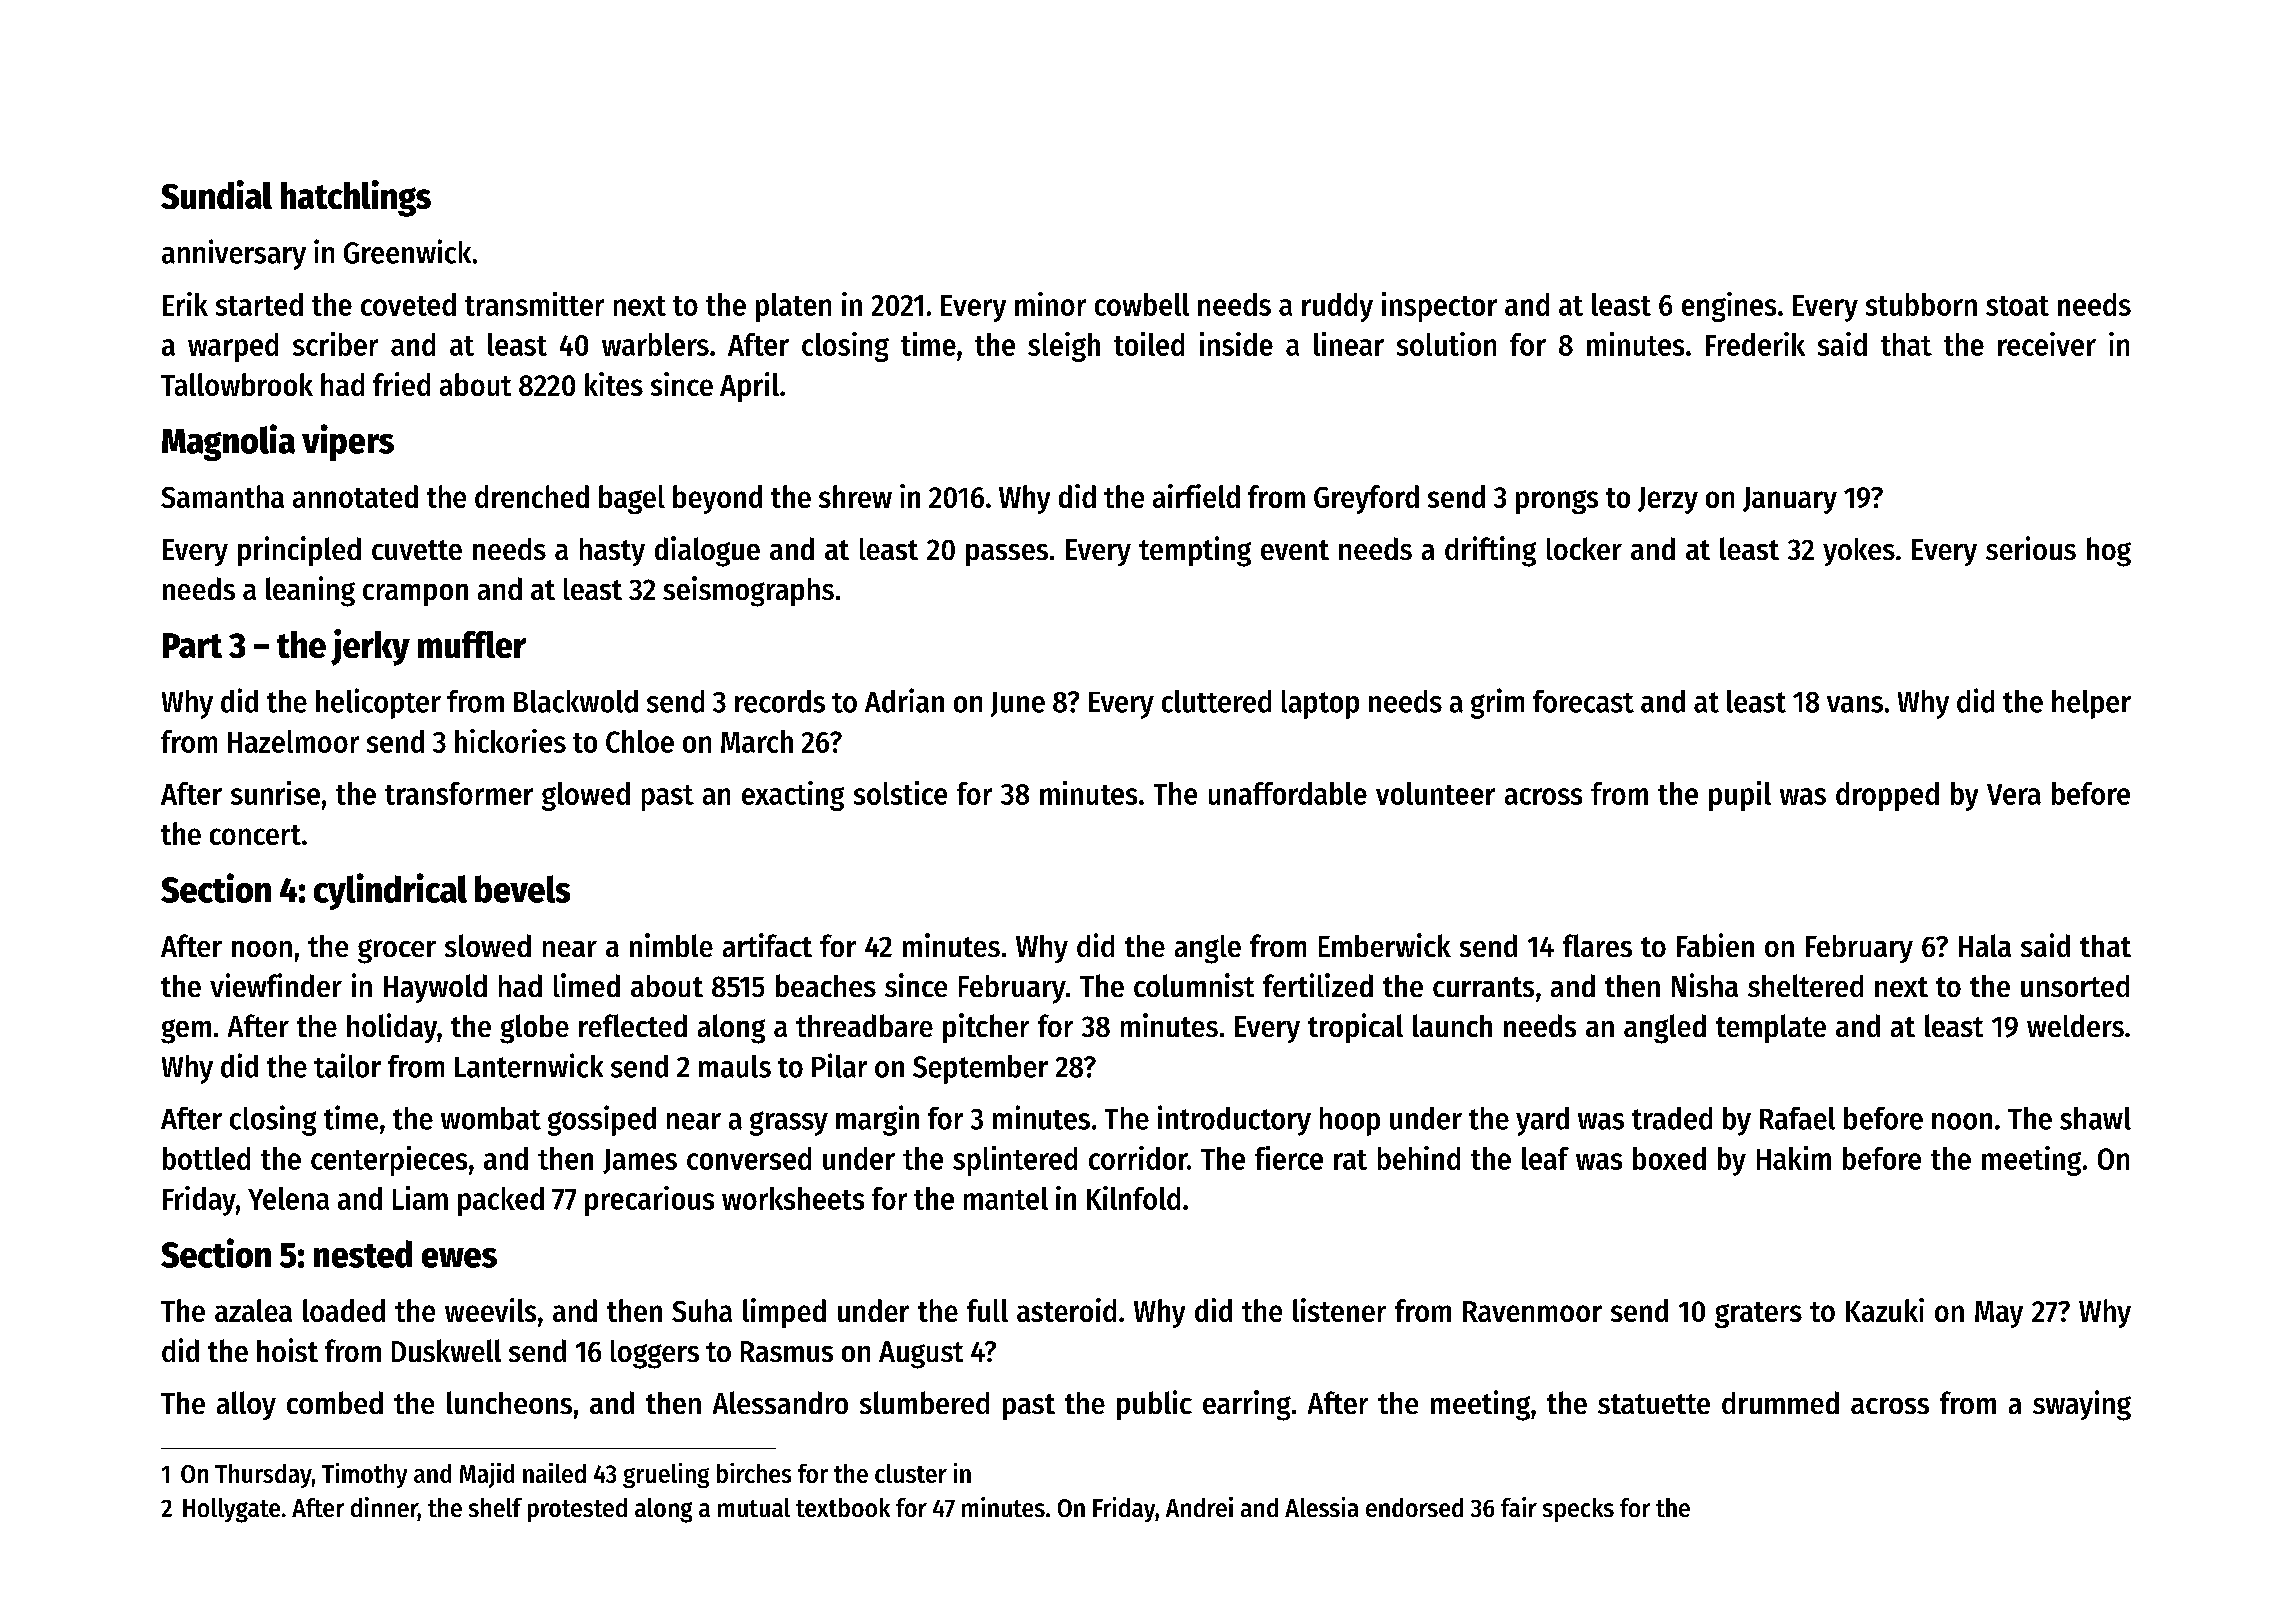 The height and width of the image is (1620, 2292). I want to click on serious, so click(2031, 548).
